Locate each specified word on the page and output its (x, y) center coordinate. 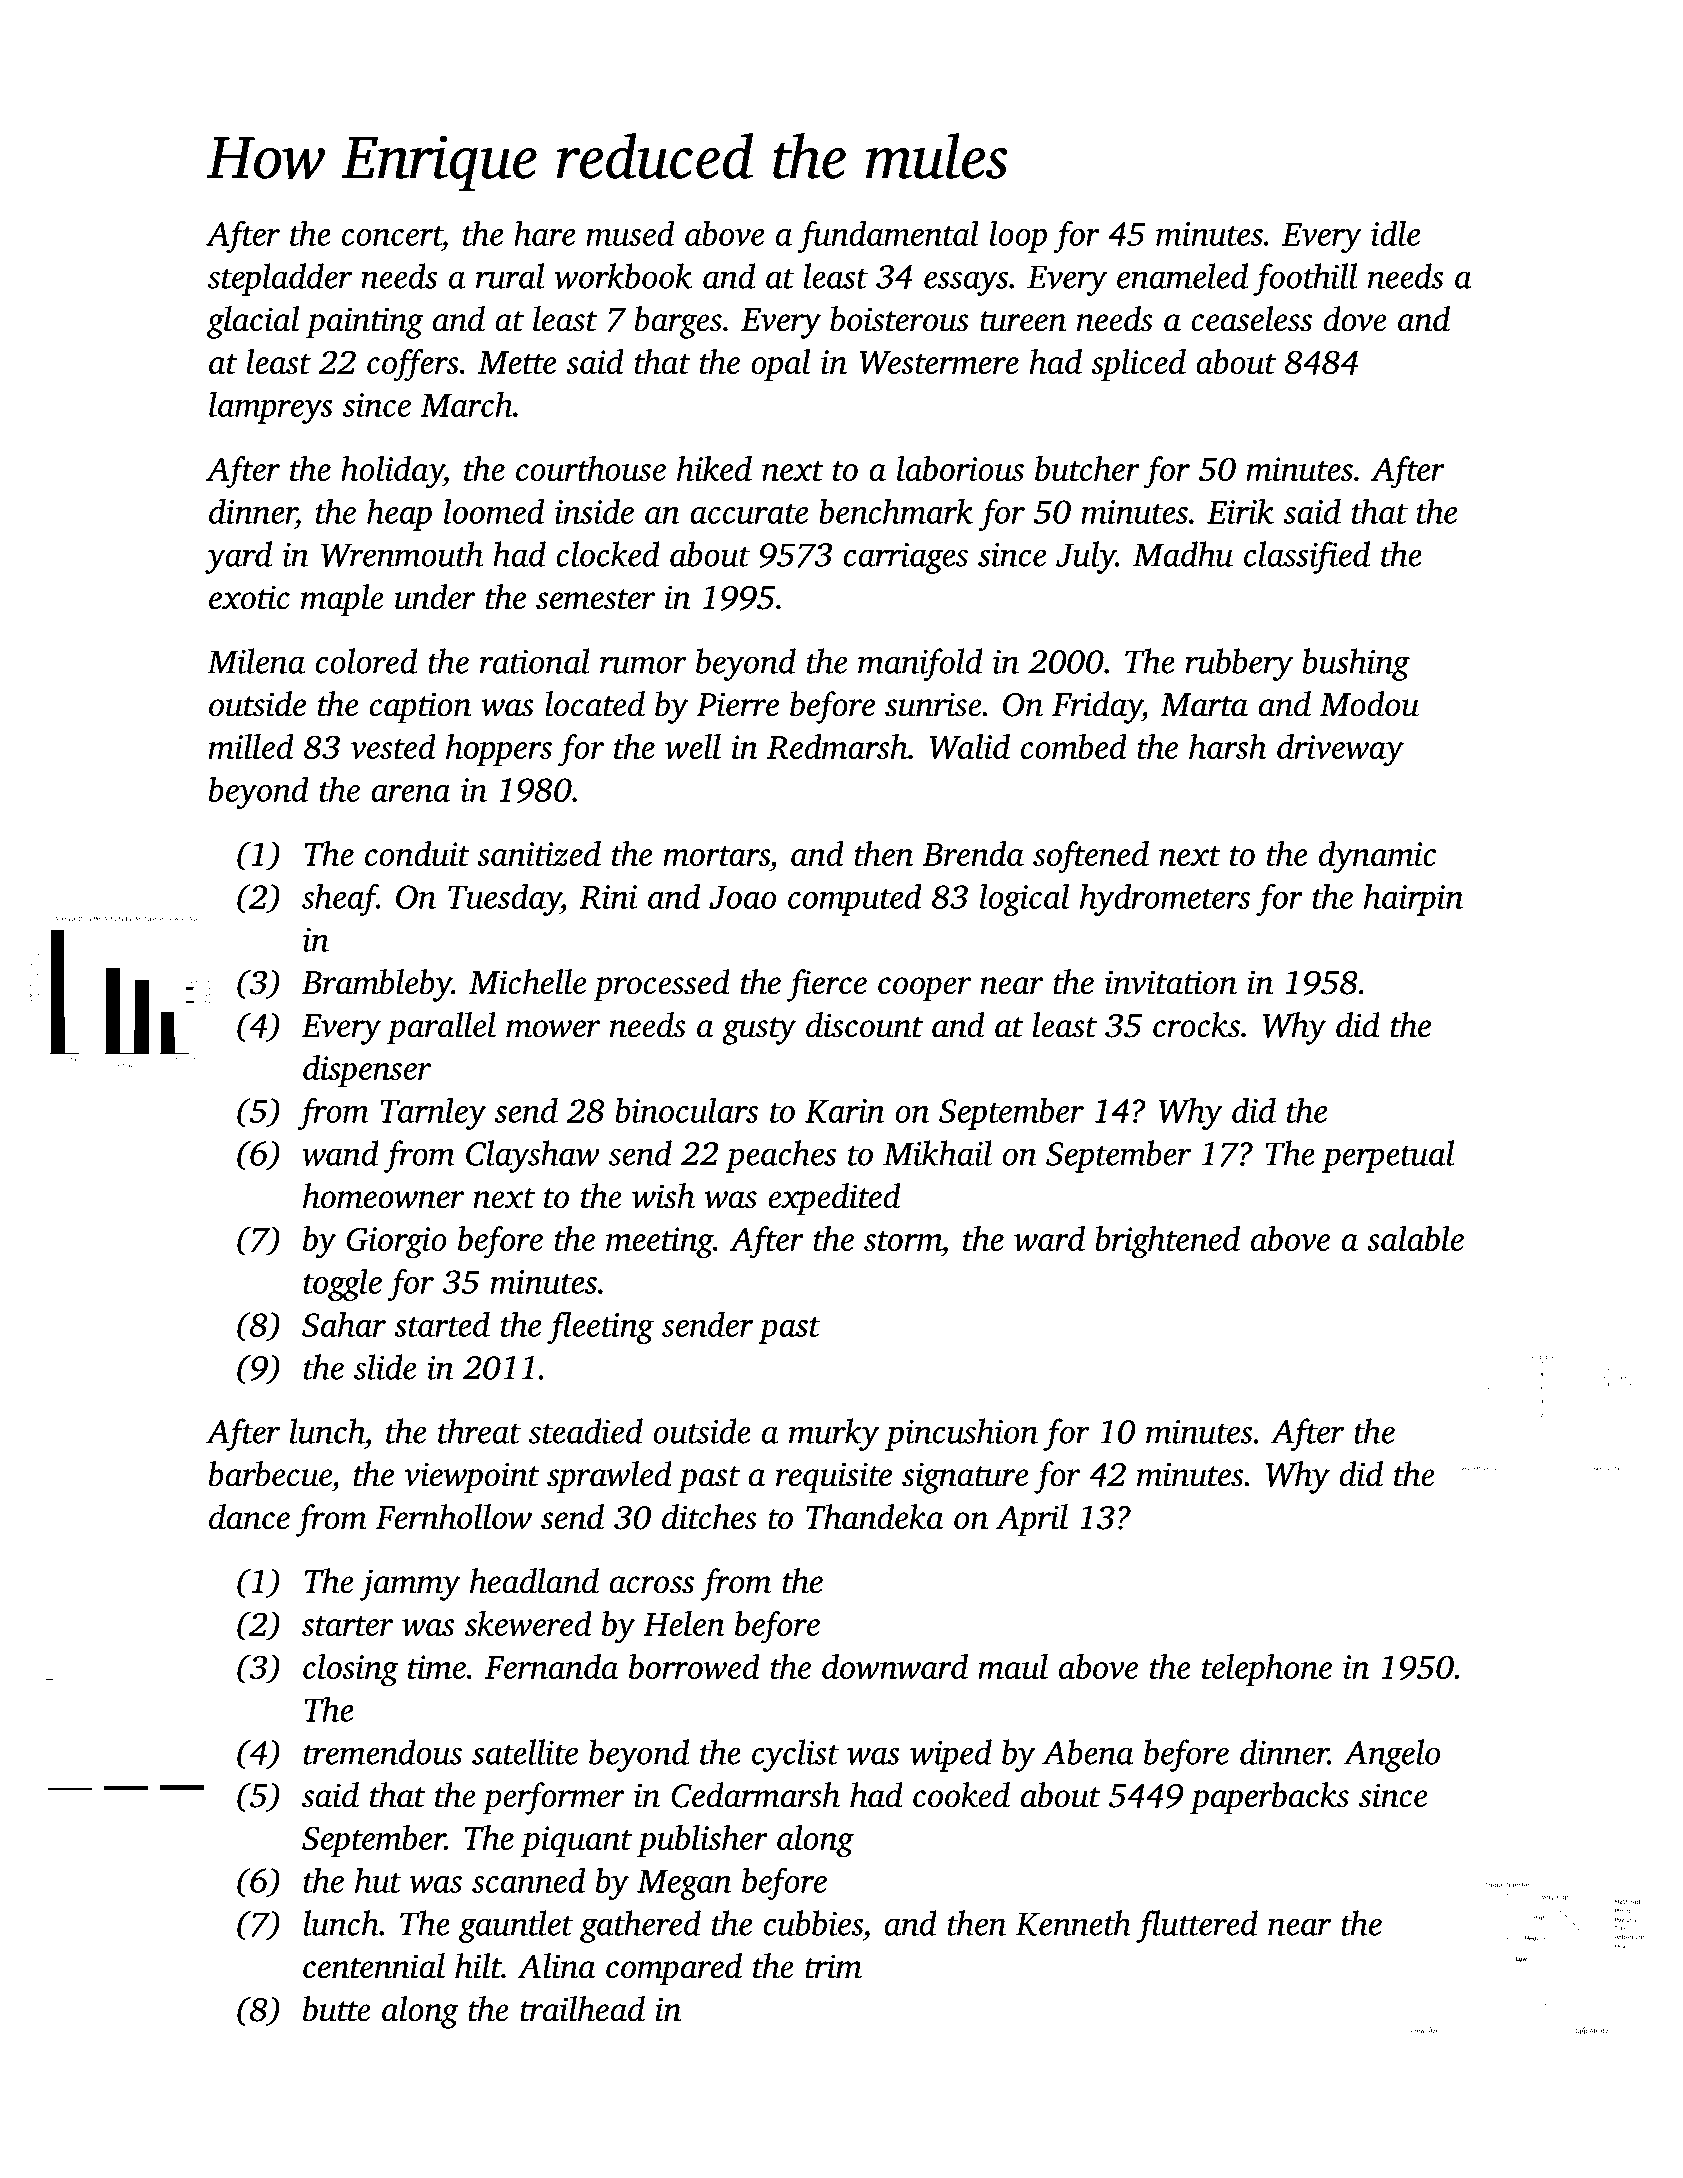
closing (351, 1670)
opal (781, 365)
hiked (714, 468)
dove (1355, 319)
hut (378, 1880)
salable (1415, 1238)
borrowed (694, 1666)
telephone (1267, 1670)
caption (420, 708)
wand (340, 1153)
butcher (1087, 468)
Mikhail (937, 1153)
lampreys (271, 408)
